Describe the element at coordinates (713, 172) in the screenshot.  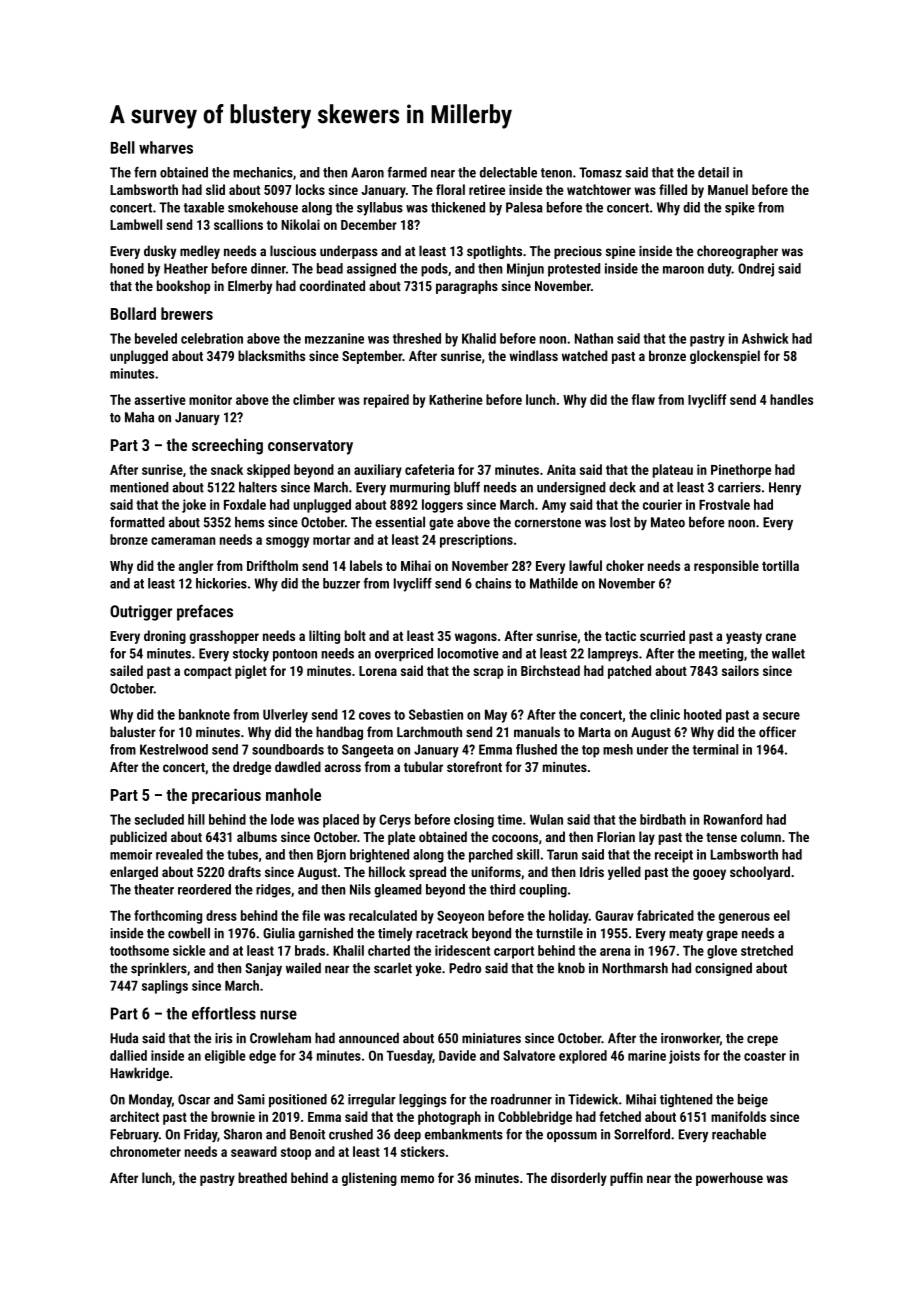
I see `detail` at that location.
